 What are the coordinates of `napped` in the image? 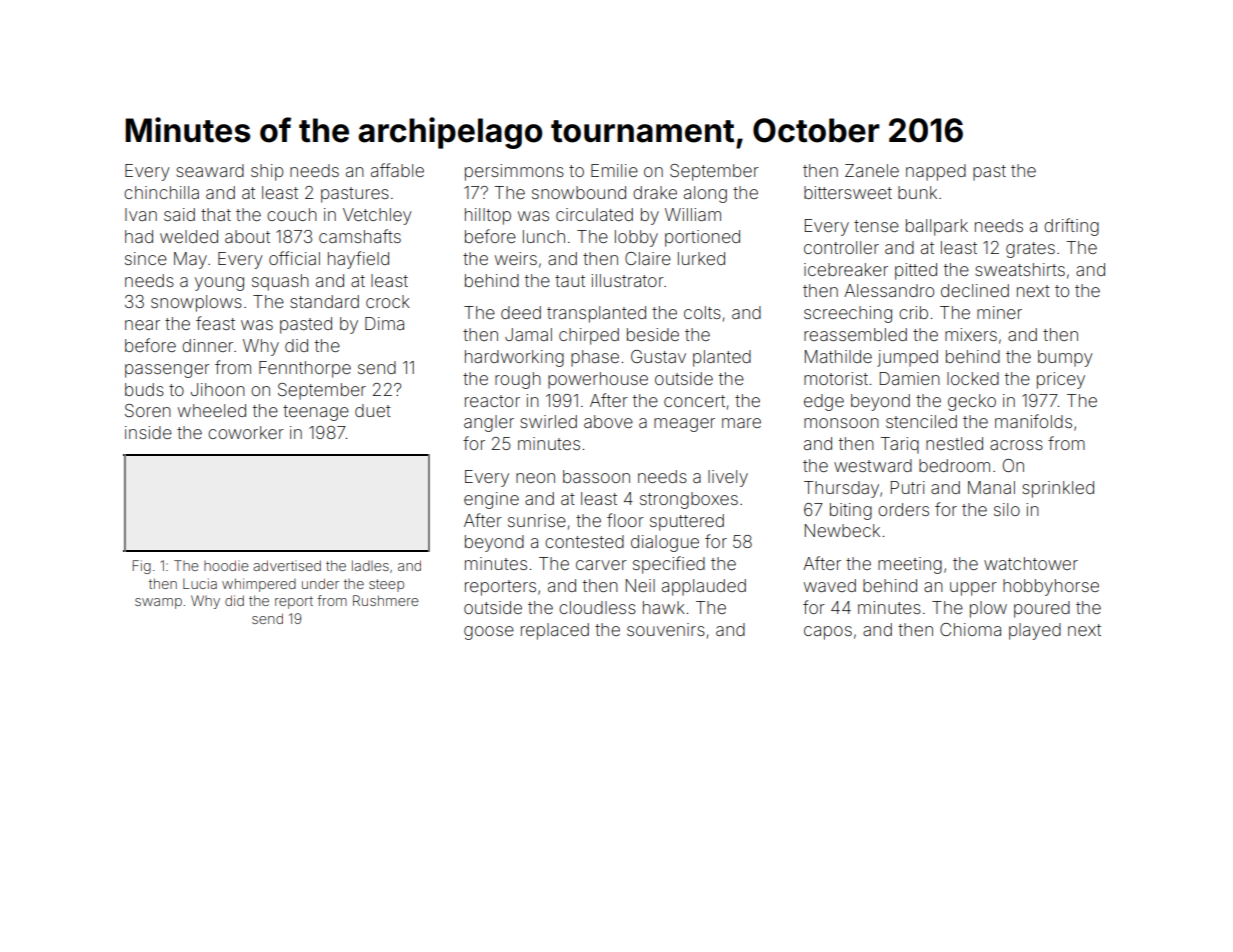 It's located at (936, 172).
